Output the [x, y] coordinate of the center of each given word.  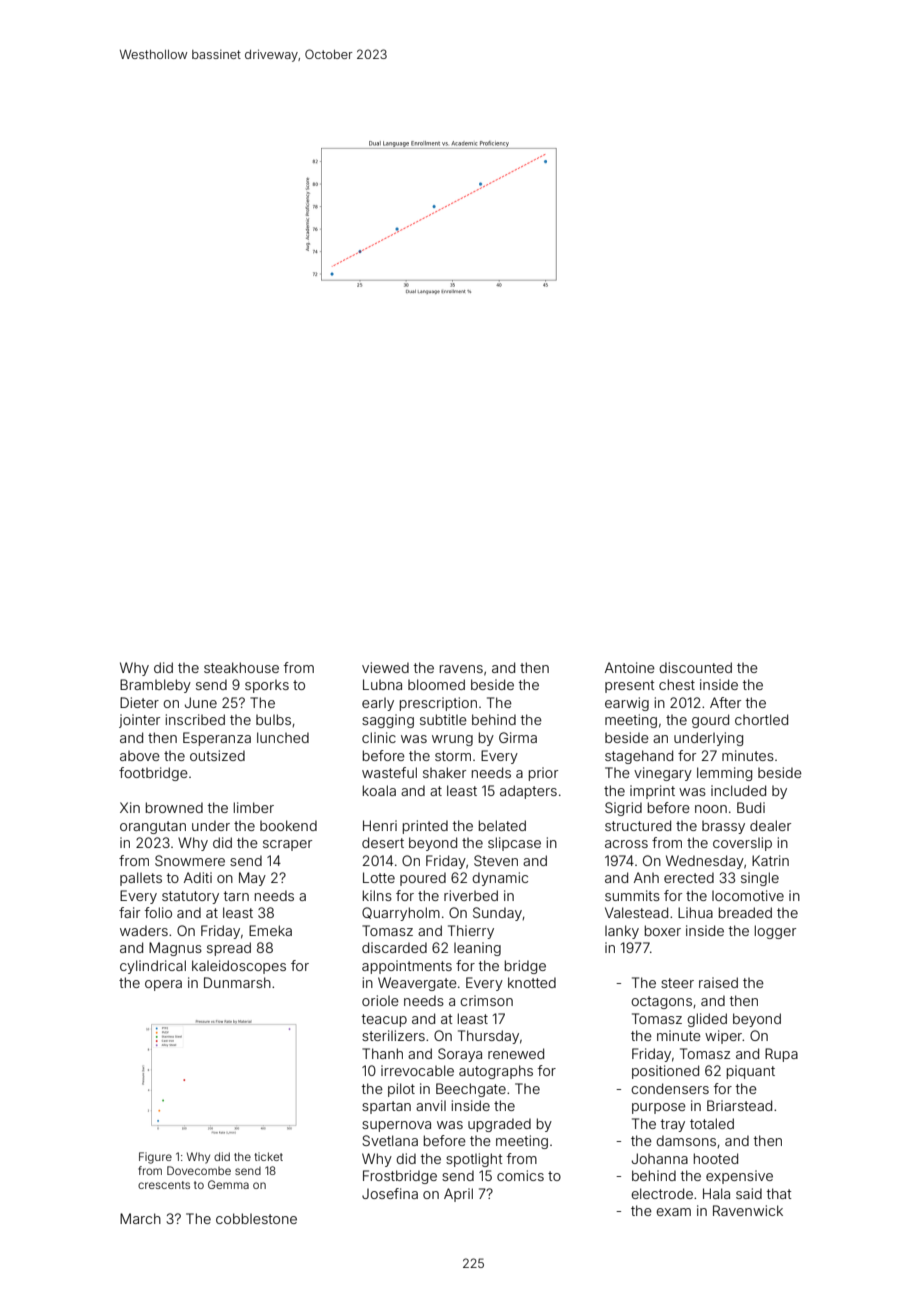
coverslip [742, 844]
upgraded [499, 1125]
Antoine [630, 667]
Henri [380, 825]
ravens [461, 669]
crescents [164, 1185]
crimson [486, 1000]
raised [718, 982]
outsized [217, 755]
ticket [269, 1156]
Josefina [390, 1193]
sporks [267, 686]
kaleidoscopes [239, 967]
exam [673, 1212]
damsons [686, 1140]
